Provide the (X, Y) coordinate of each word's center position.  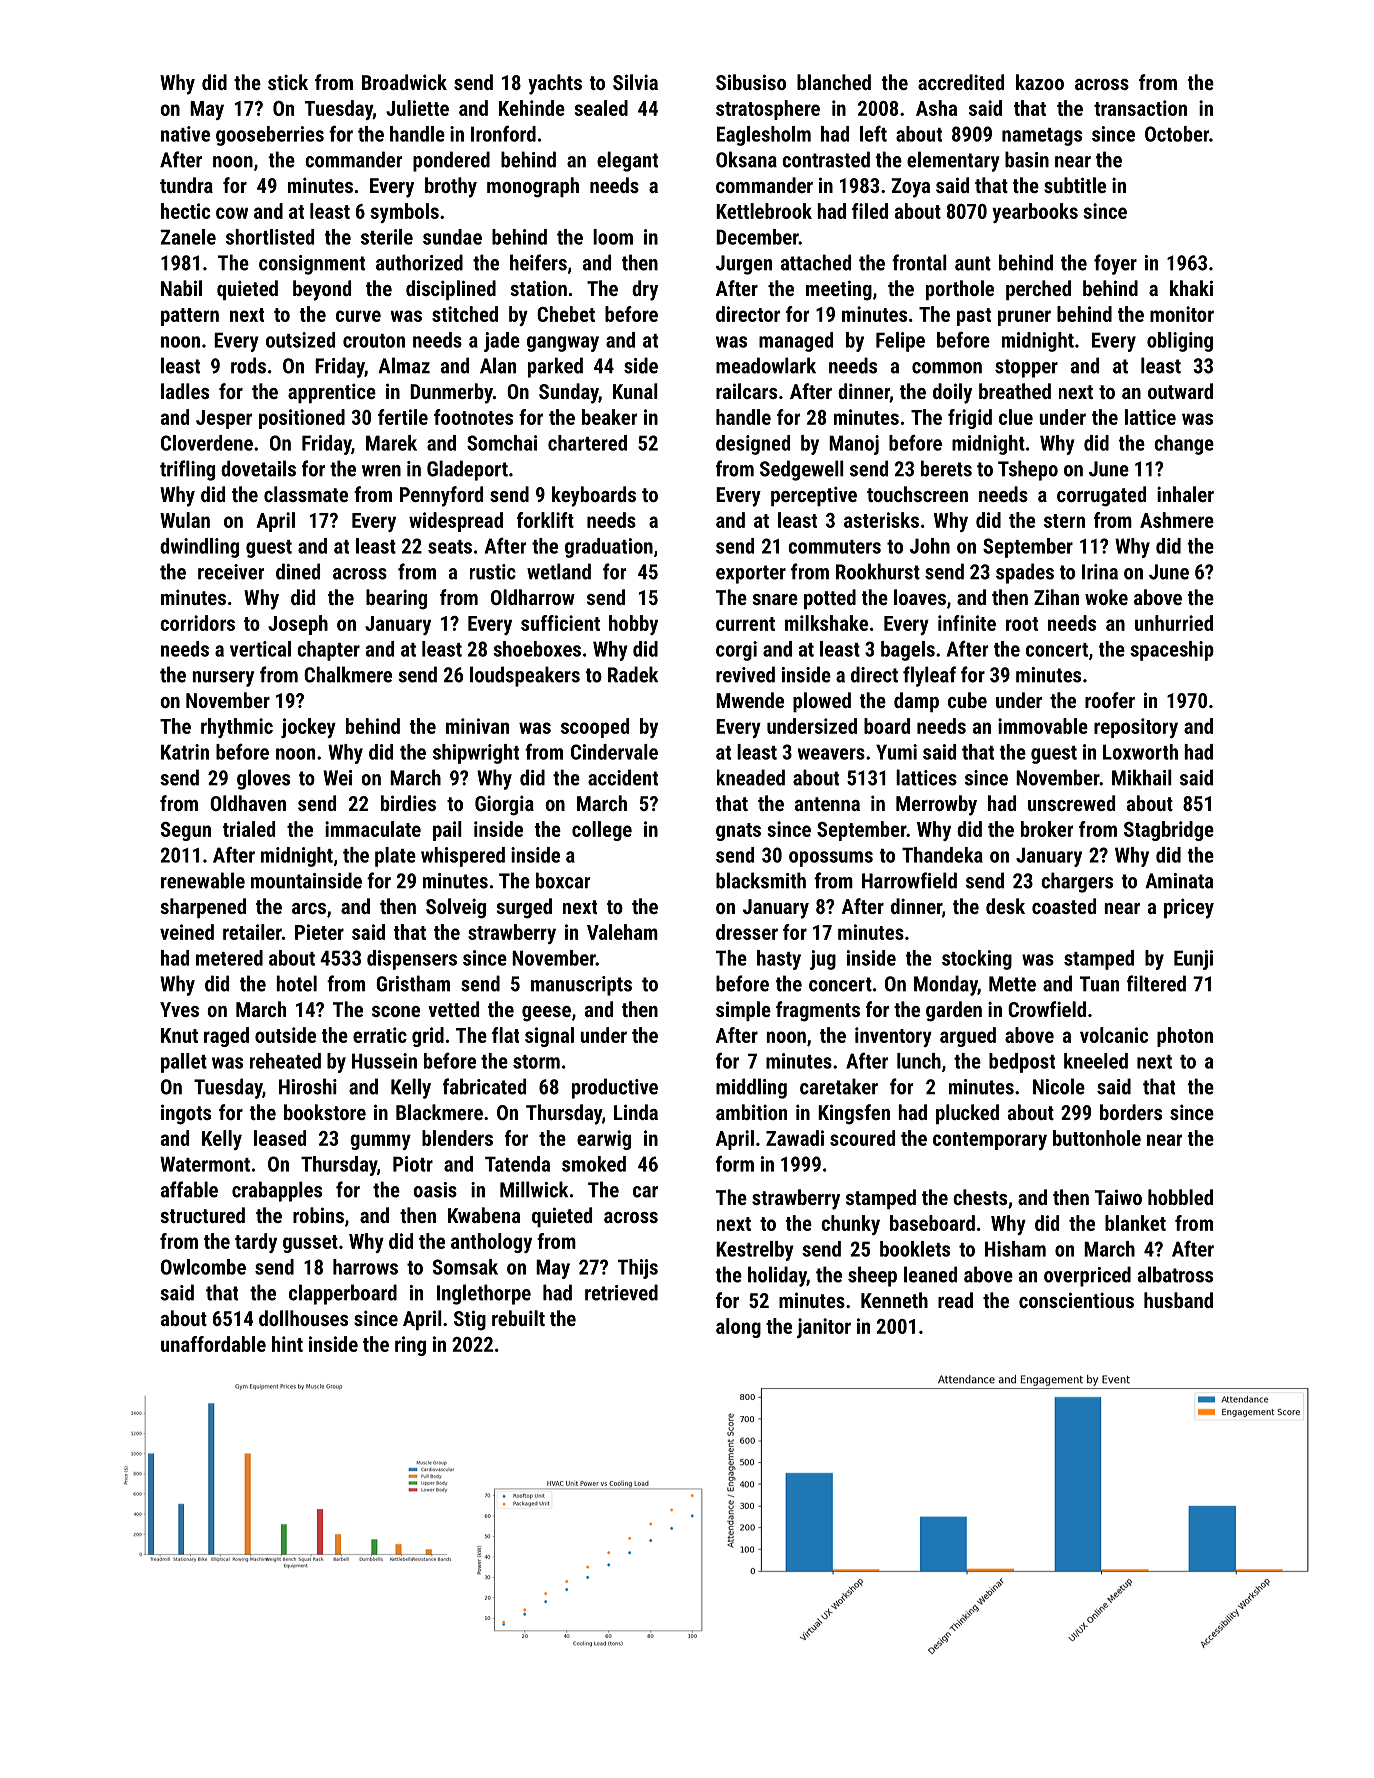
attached (816, 262)
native (185, 134)
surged (524, 908)
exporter (751, 574)
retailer (252, 932)
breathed (1015, 391)
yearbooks (1035, 213)
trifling (187, 470)
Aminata (1179, 881)
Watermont (205, 1164)
